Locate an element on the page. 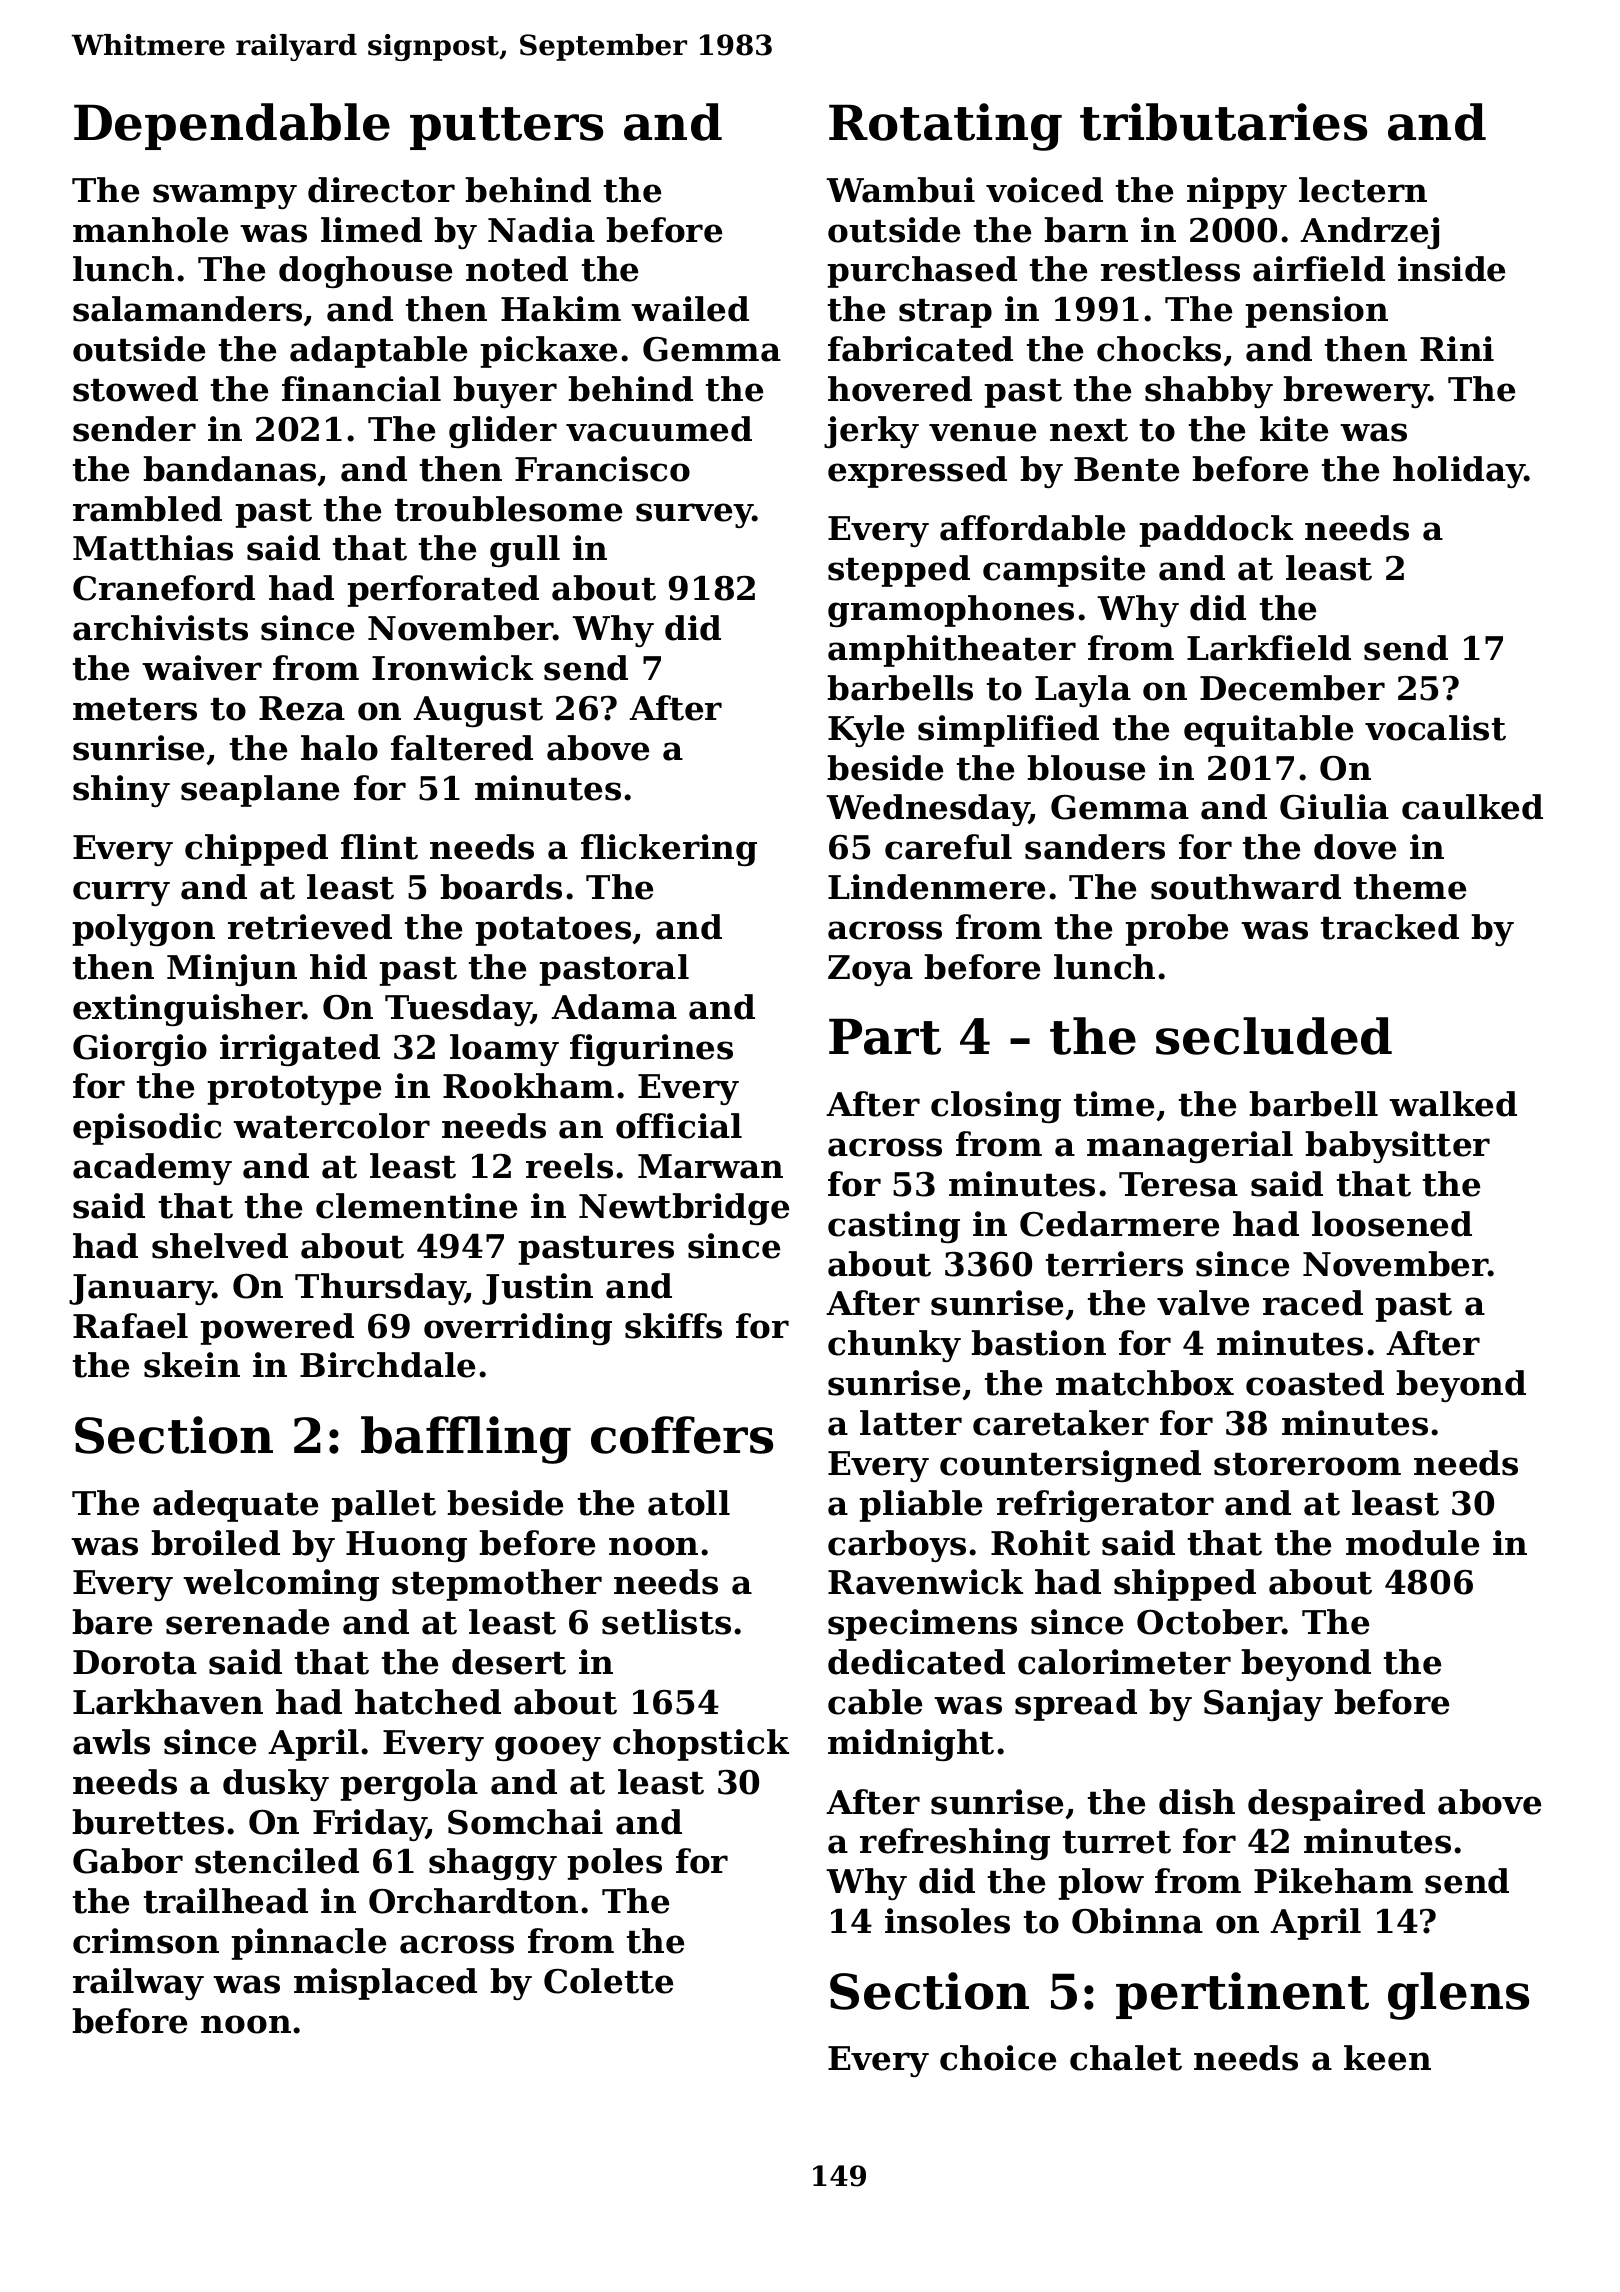 The image size is (1620, 2292). midnight is located at coordinates (911, 1745).
